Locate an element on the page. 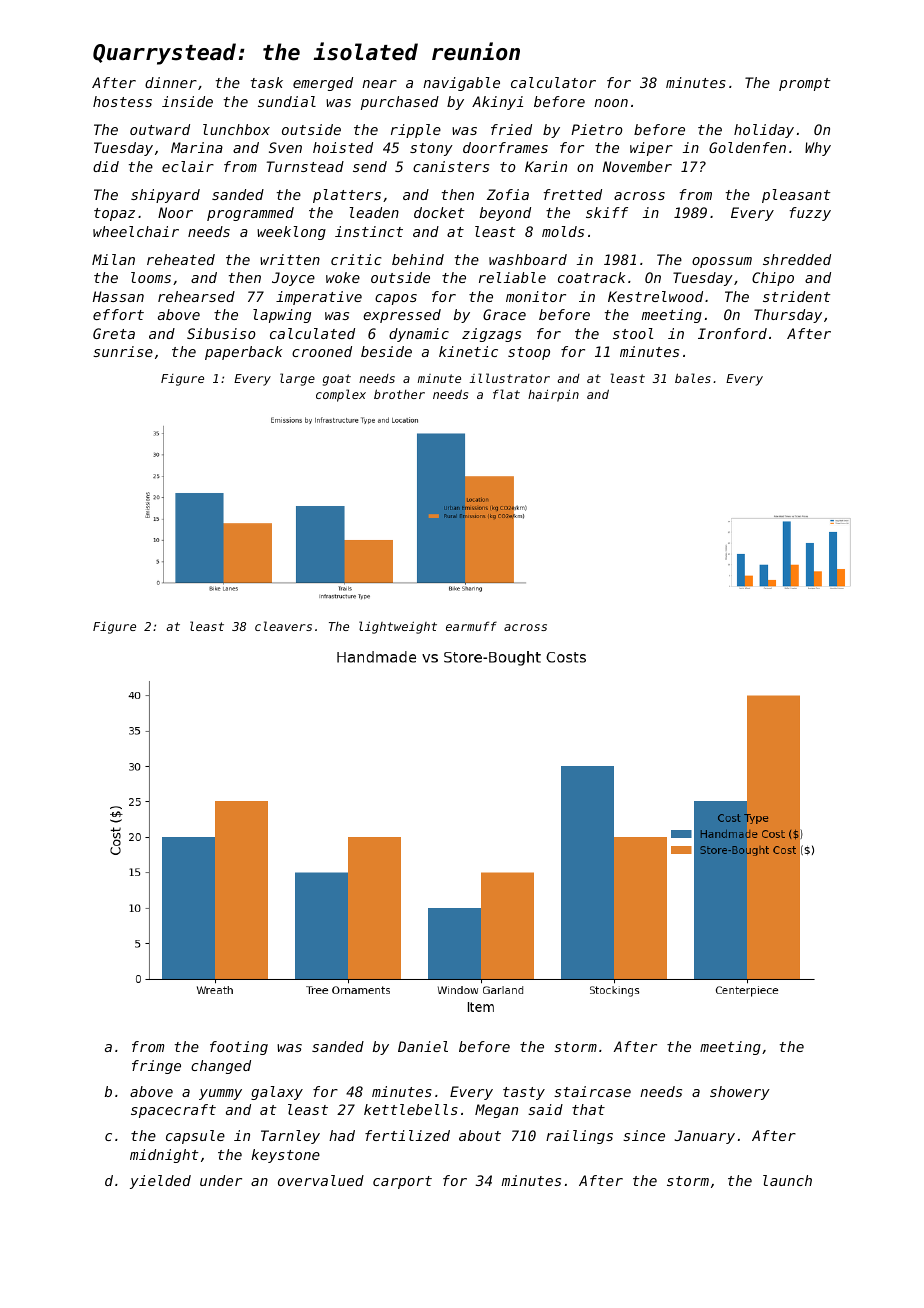 The height and width of the document is (1308, 924). footing is located at coordinates (239, 1048).
